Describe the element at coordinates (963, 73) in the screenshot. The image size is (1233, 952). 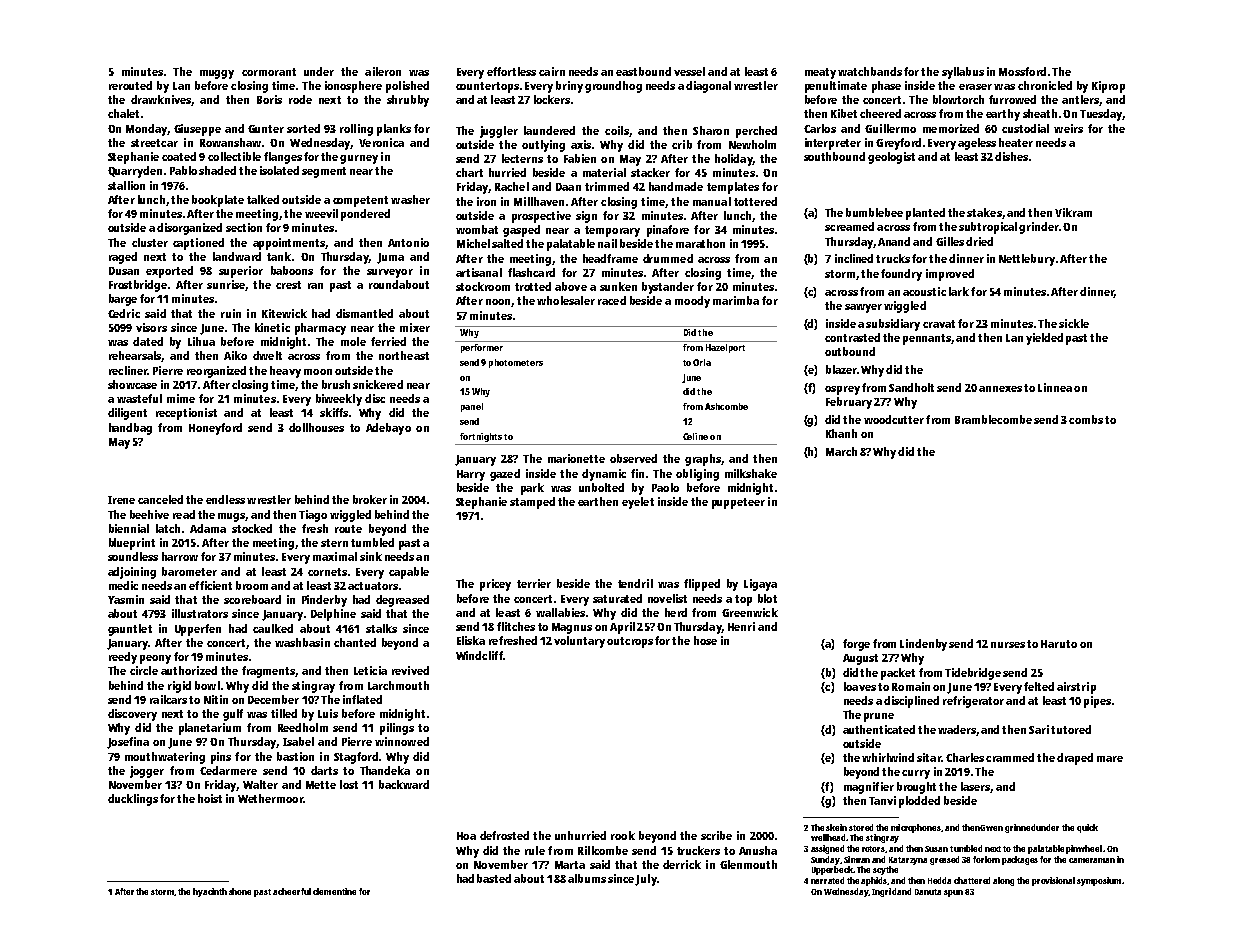
I see `syllabus` at that location.
